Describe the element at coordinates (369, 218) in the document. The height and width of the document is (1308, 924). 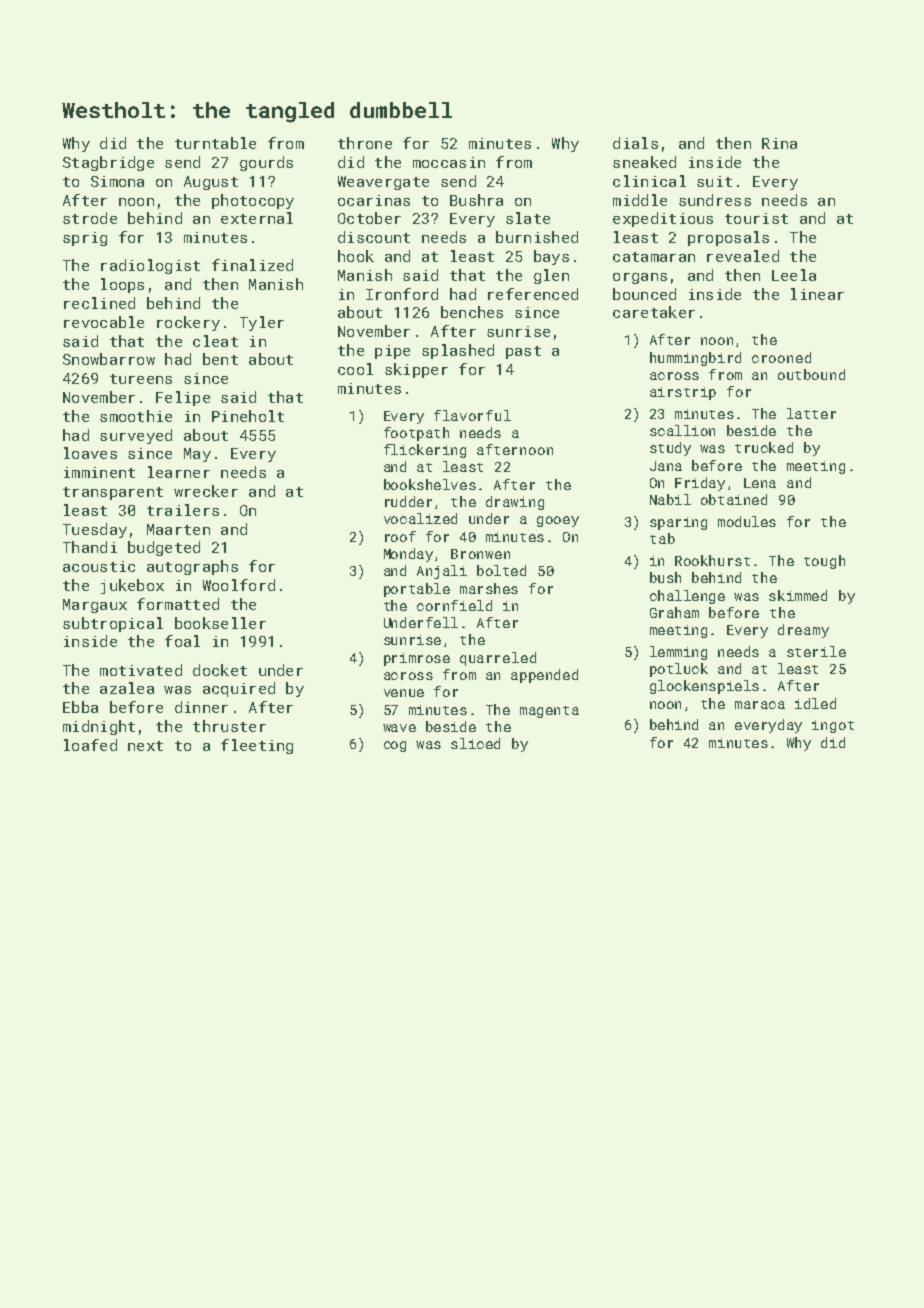
I see `October` at that location.
